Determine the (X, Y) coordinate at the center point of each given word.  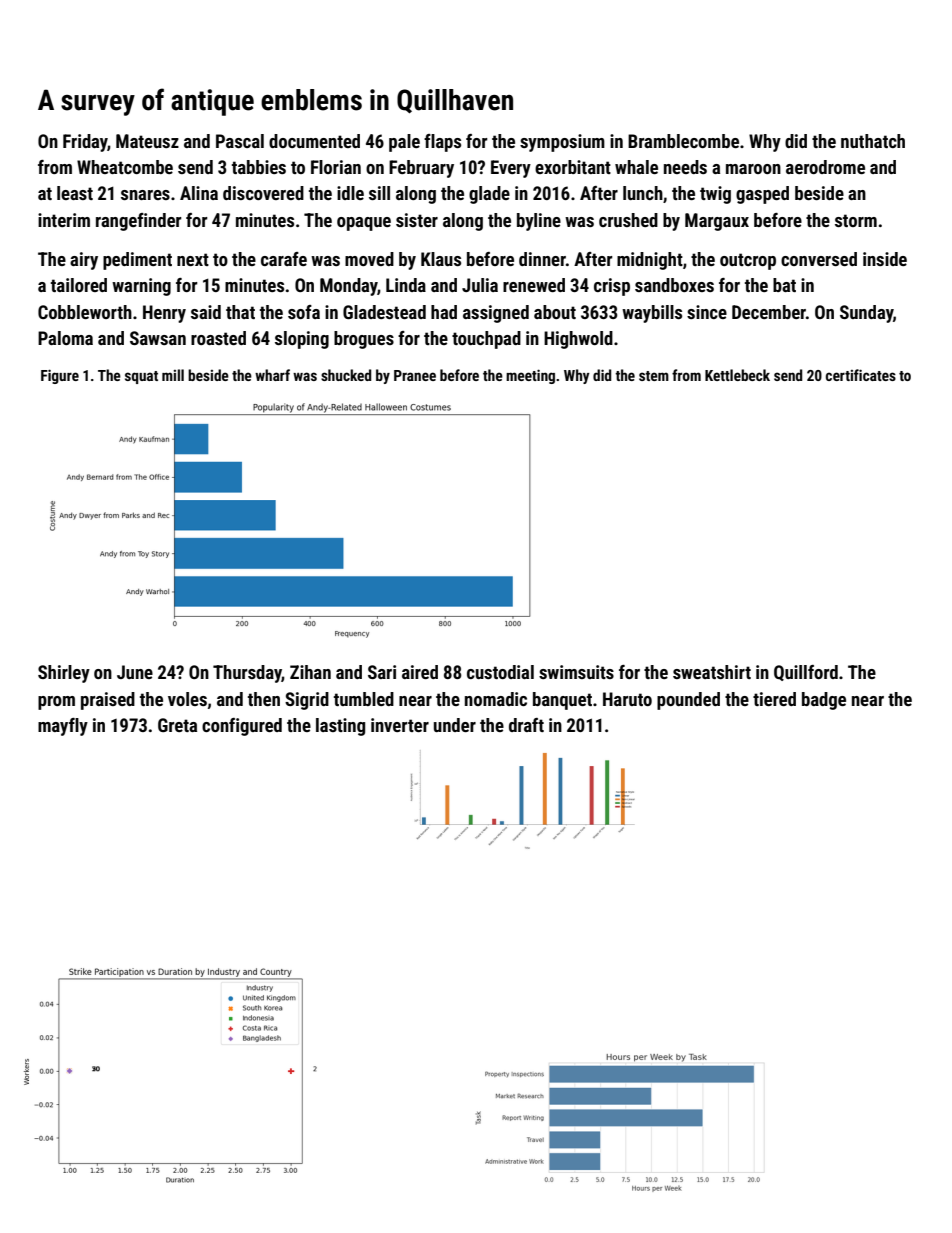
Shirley (64, 674)
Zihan (310, 672)
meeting (530, 376)
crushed (628, 220)
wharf (272, 375)
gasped (762, 195)
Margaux (717, 222)
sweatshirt (712, 672)
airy (84, 261)
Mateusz (147, 141)
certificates (861, 375)
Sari (382, 672)
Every (511, 169)
